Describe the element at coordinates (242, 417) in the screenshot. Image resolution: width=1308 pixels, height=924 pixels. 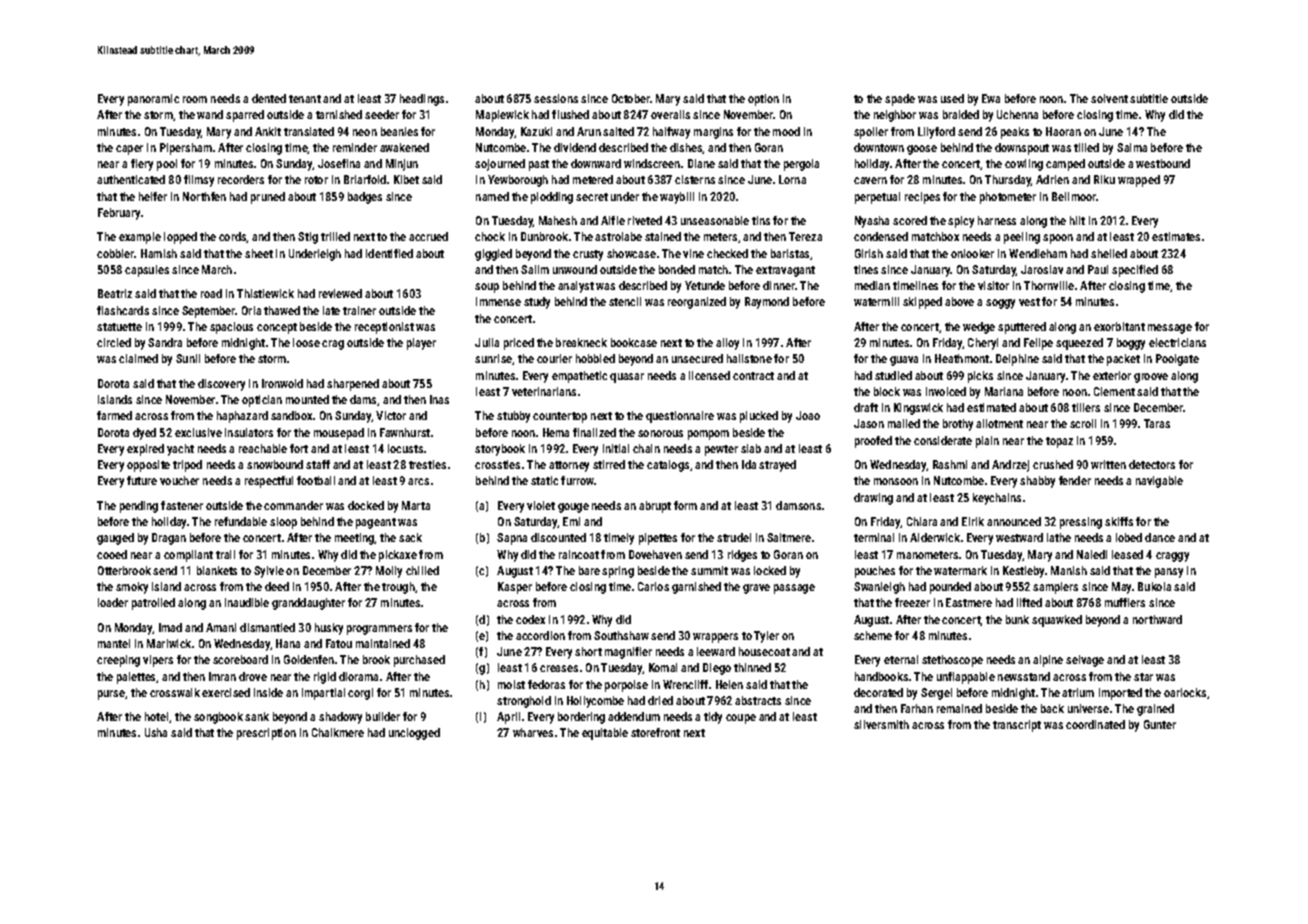
I see `haphazard` at that location.
